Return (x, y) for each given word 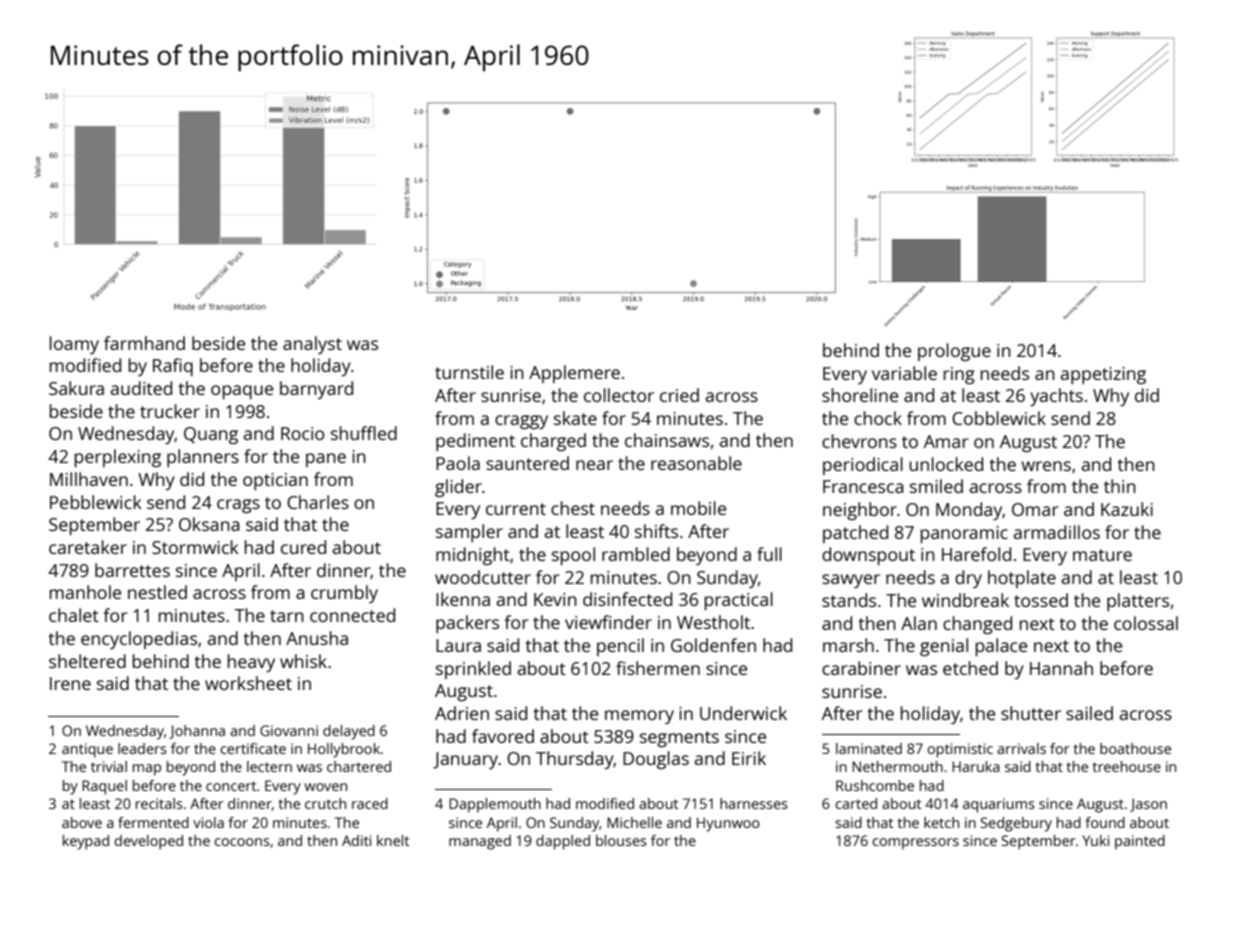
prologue (954, 352)
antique (87, 750)
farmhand (144, 343)
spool (573, 556)
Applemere (574, 374)
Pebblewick (96, 502)
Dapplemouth (495, 805)
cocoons (242, 842)
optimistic (960, 750)
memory (639, 717)
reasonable (696, 463)
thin (1120, 486)
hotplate (1022, 579)
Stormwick (195, 547)
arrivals (1021, 748)
